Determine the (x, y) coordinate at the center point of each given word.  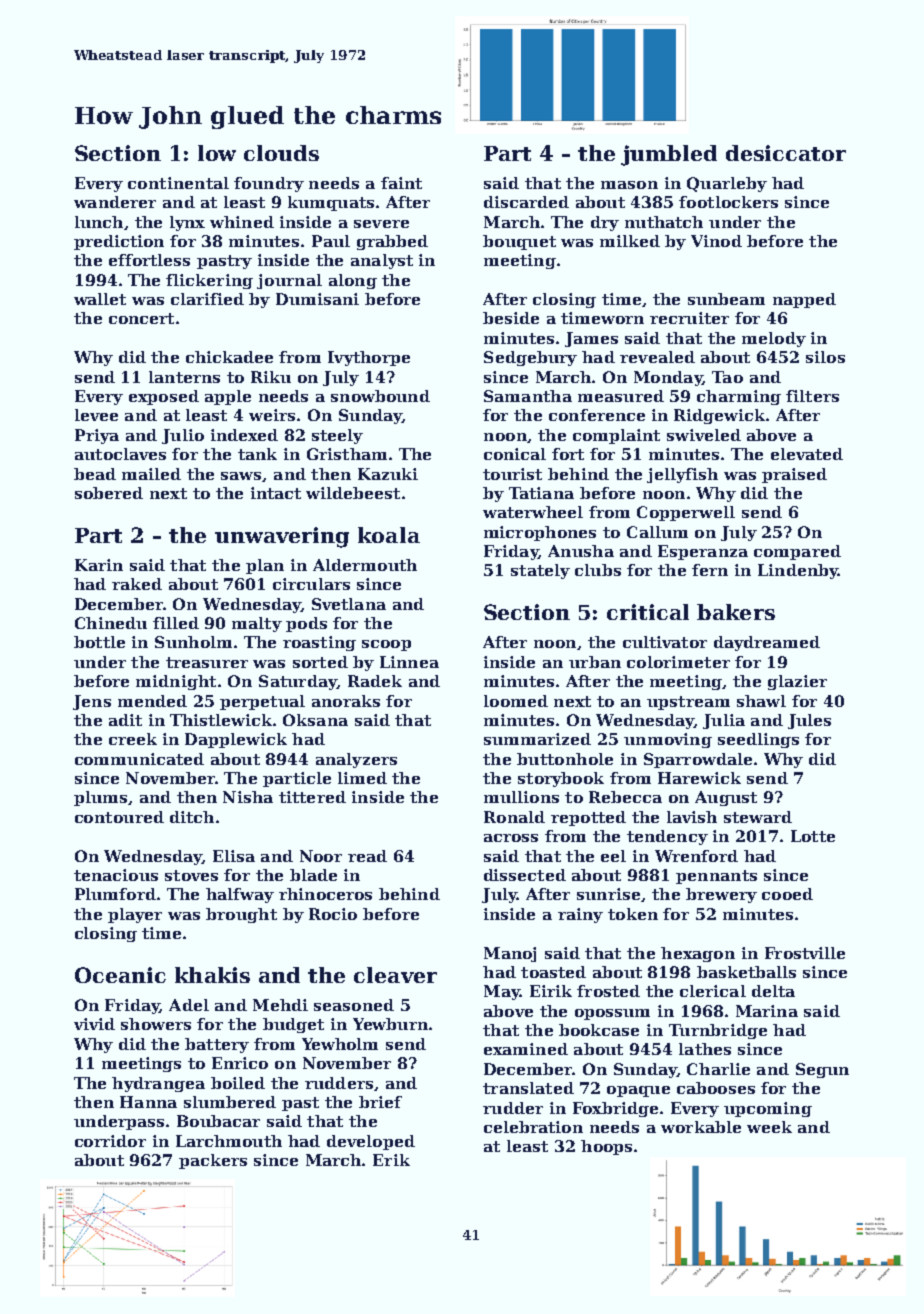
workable (701, 1127)
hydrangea (158, 1084)
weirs (272, 415)
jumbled (669, 155)
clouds (281, 153)
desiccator (786, 153)
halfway (240, 895)
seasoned (354, 1005)
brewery (721, 895)
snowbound (380, 396)
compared (797, 552)
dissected (525, 875)
